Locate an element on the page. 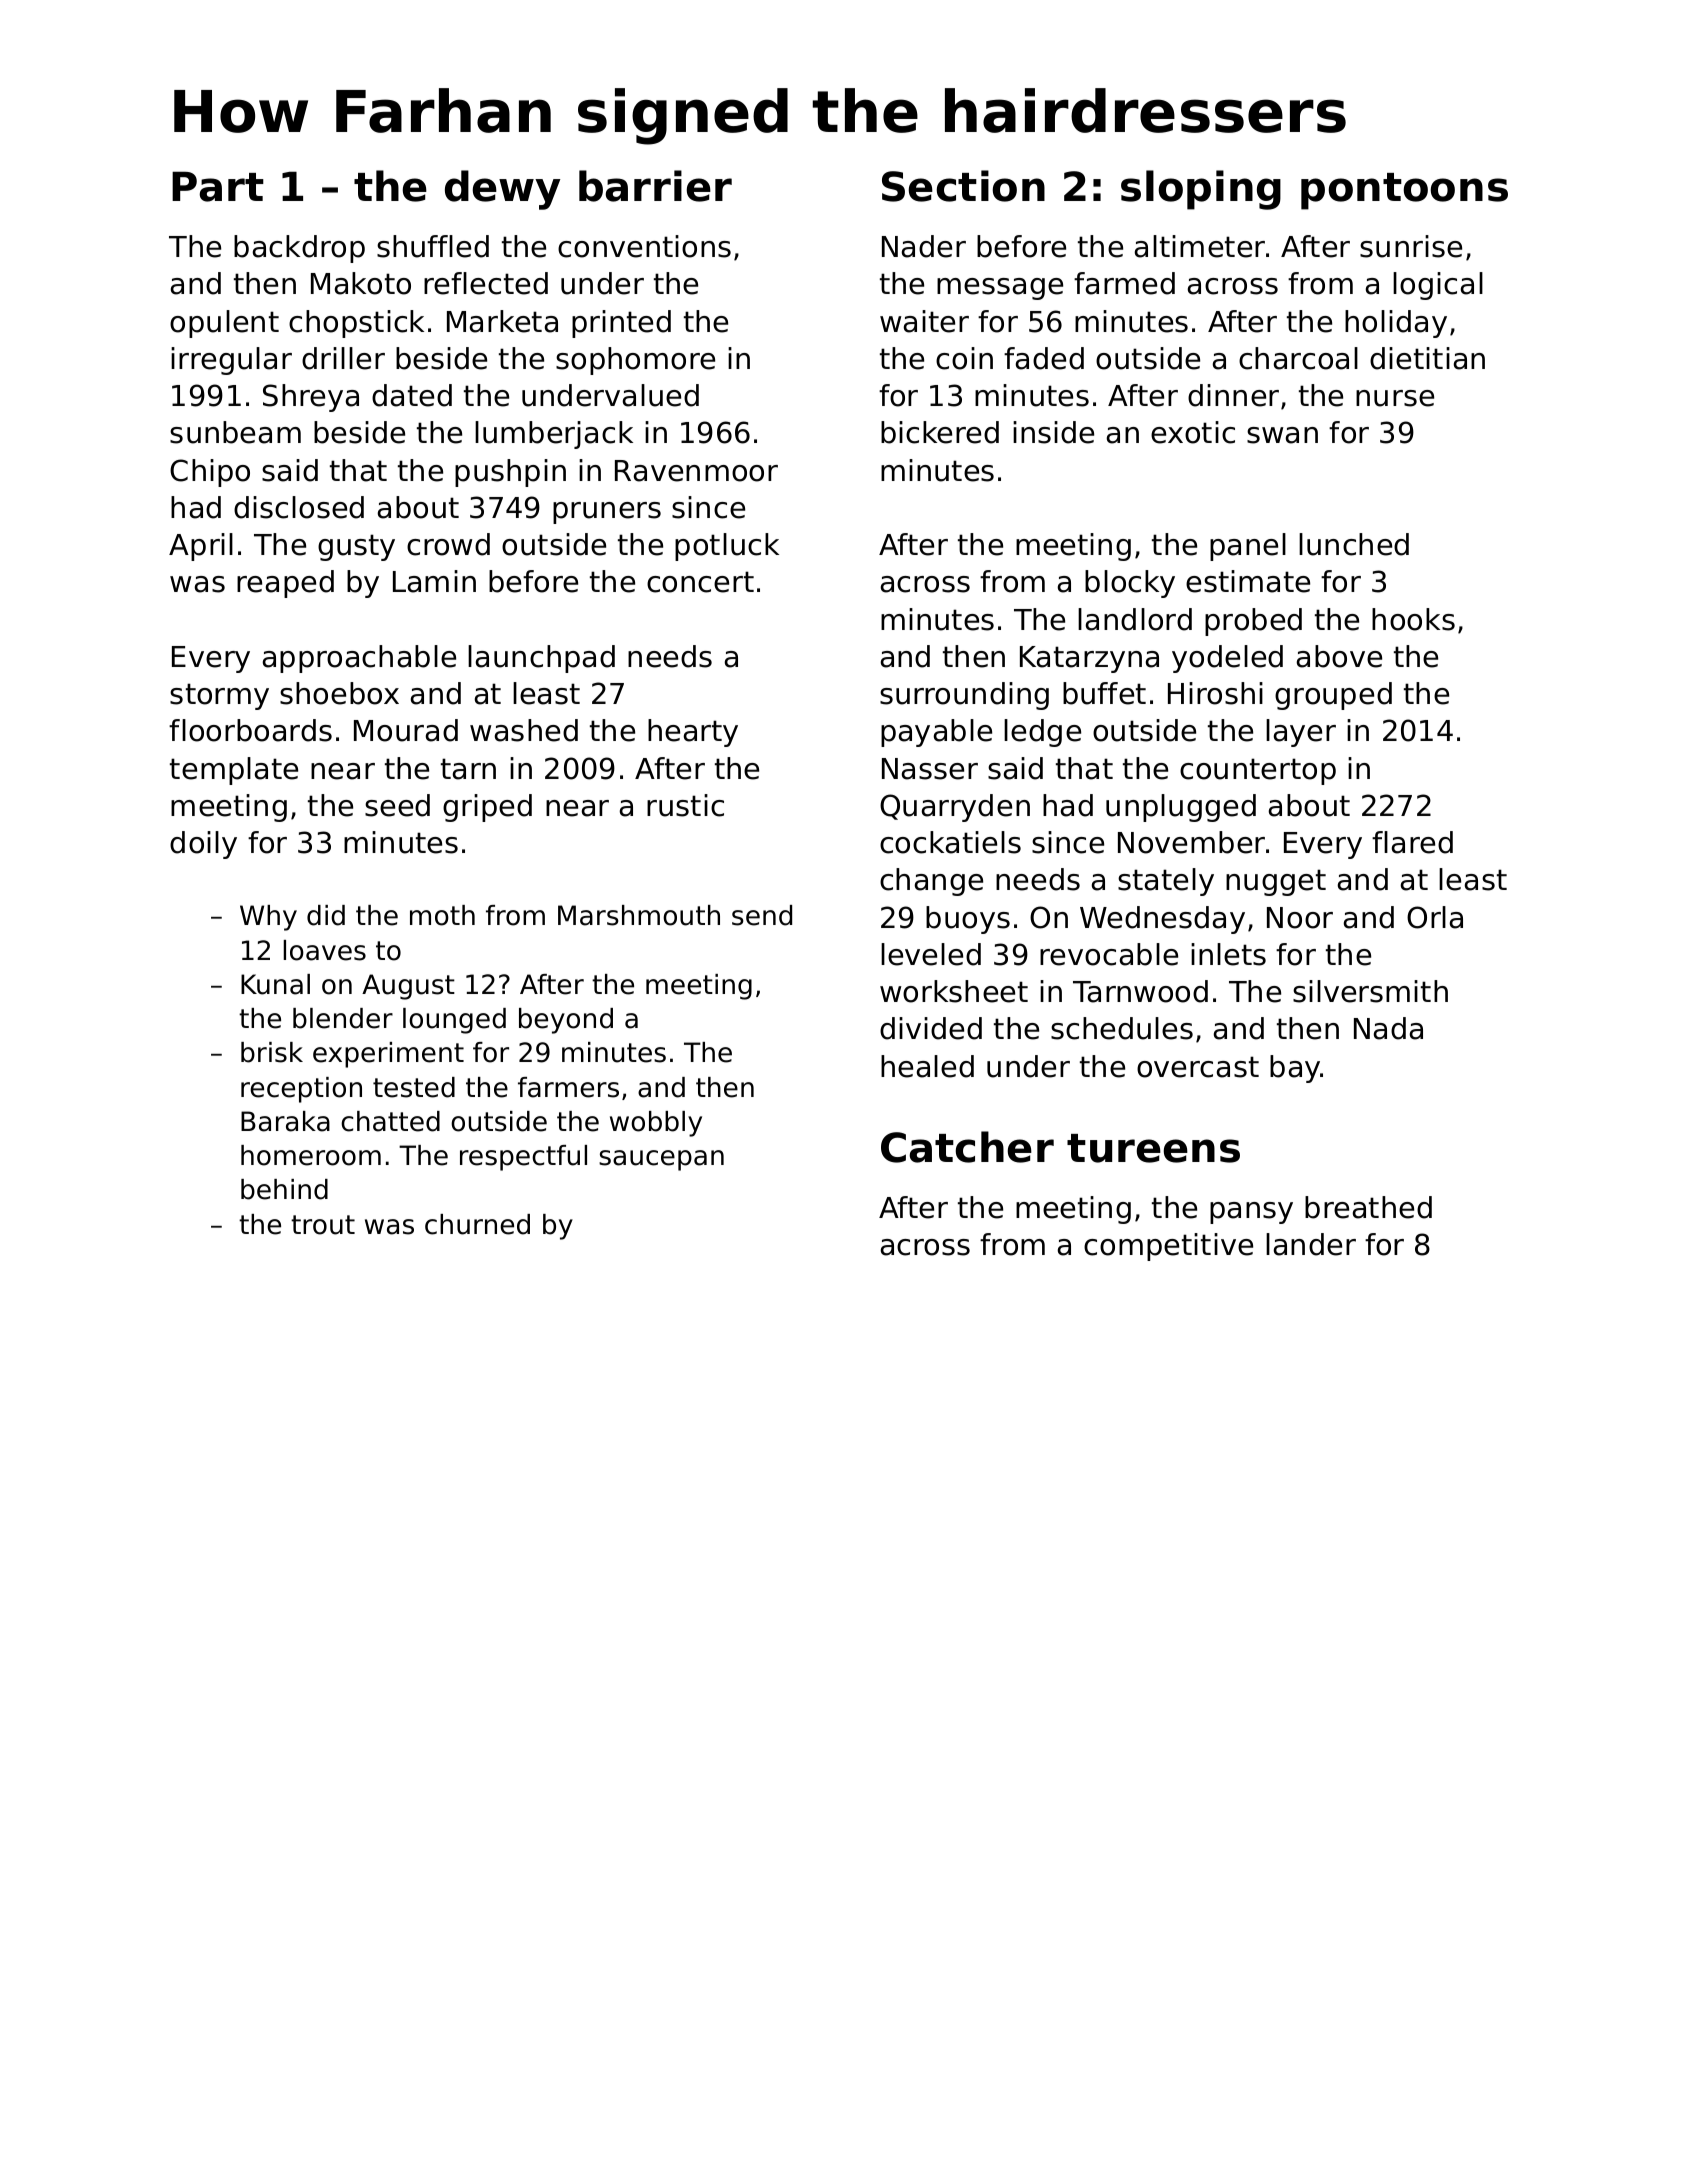 The image size is (1683, 2178). Part is located at coordinates (218, 186).
